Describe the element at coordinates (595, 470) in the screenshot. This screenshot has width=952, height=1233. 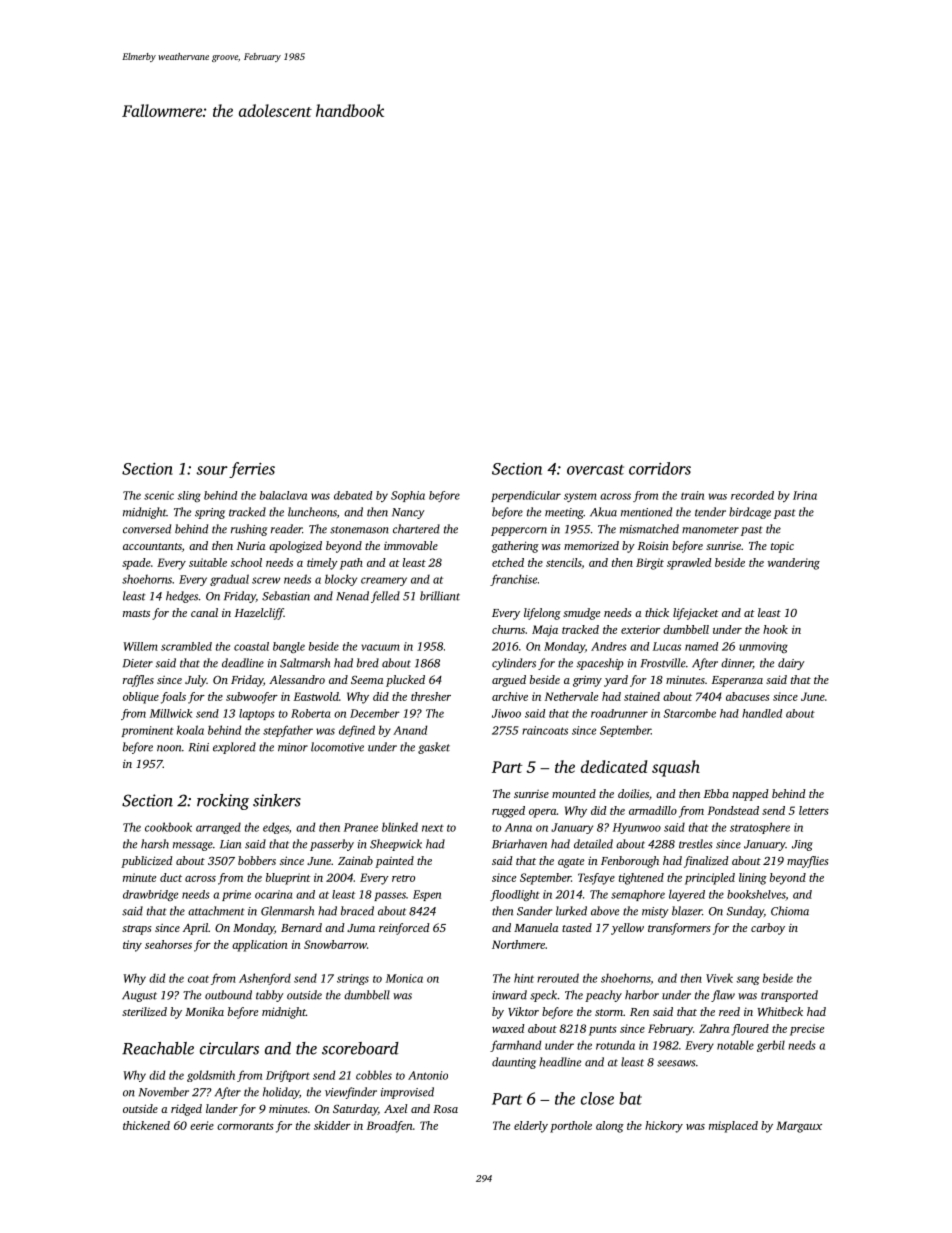
I see `overcast` at that location.
